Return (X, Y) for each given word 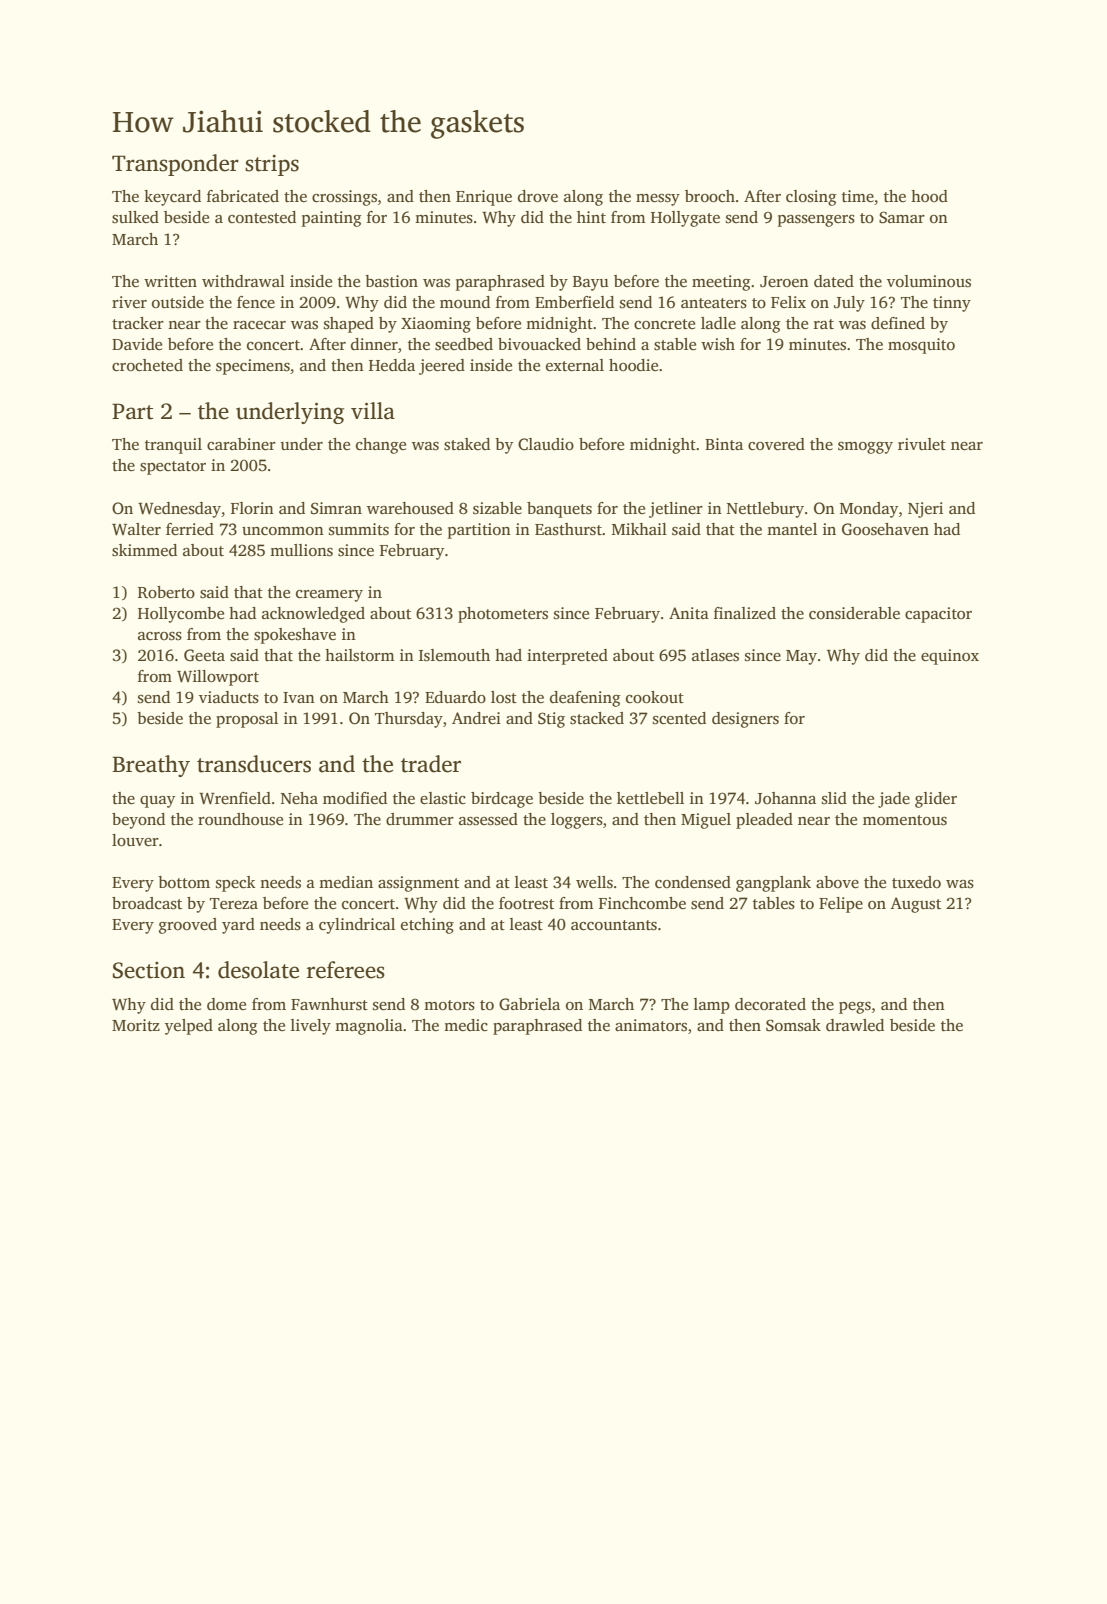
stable (675, 344)
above (837, 882)
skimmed (144, 550)
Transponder (175, 165)
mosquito (921, 346)
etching (427, 926)
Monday (869, 510)
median (346, 882)
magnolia (369, 1027)
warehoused (410, 508)
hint (591, 217)
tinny (952, 304)
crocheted (147, 365)
